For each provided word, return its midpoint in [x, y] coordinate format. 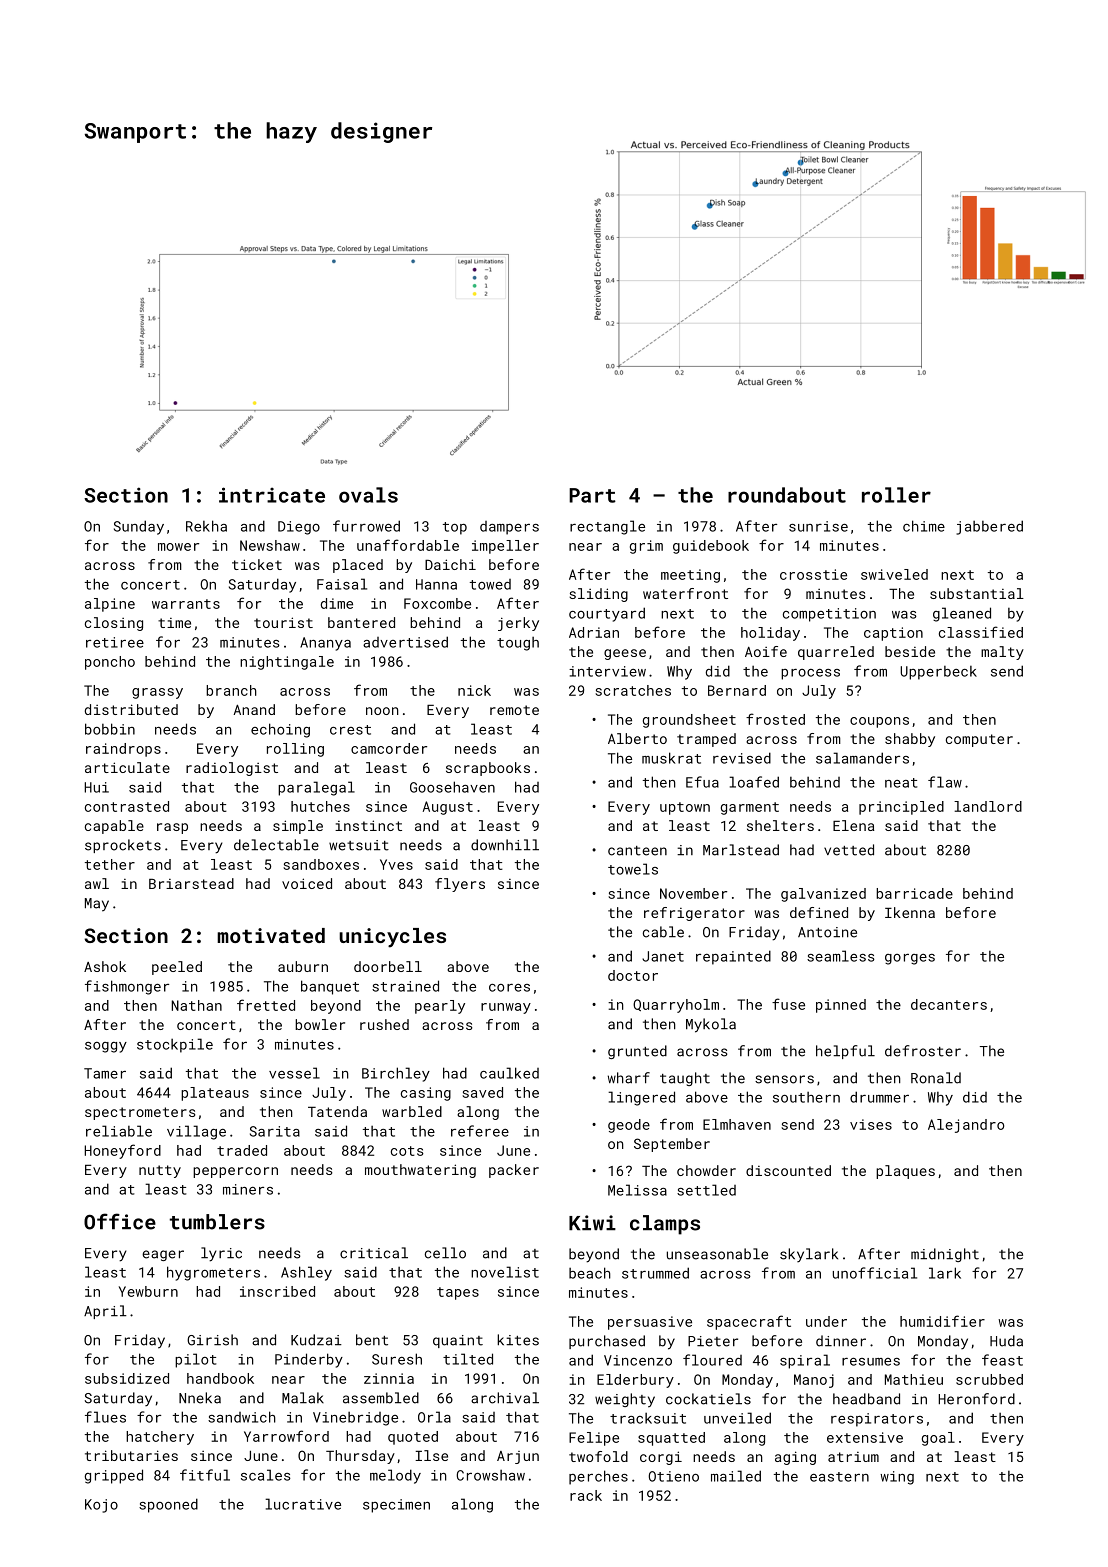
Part [592, 495]
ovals [368, 495]
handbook [220, 1378]
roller [896, 495]
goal [938, 1439]
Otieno [674, 1476]
